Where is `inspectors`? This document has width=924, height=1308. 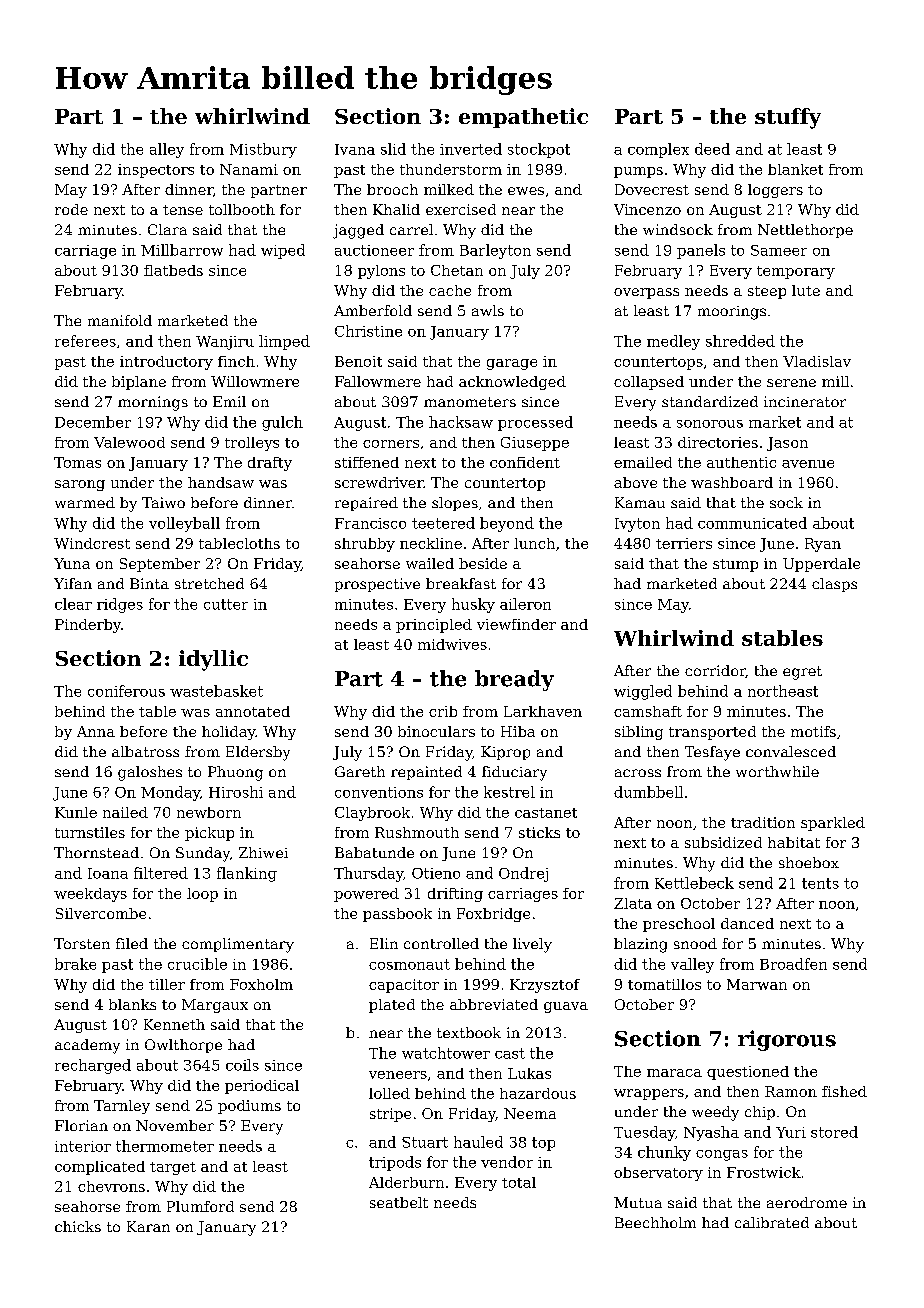 inspectors is located at coordinates (156, 171).
